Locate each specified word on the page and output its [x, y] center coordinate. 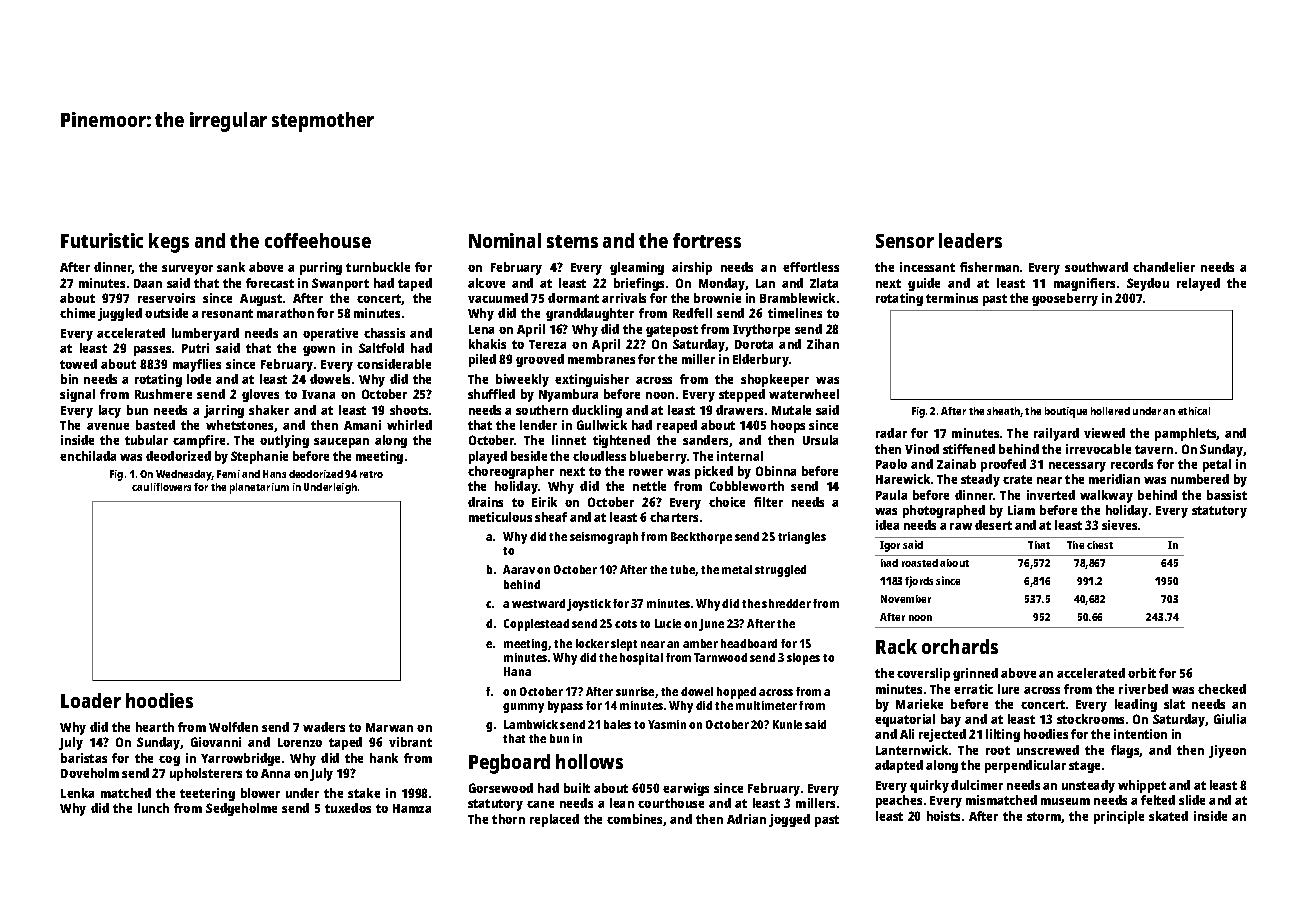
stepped [742, 395]
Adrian [746, 819]
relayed [1198, 284]
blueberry [658, 457]
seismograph [604, 538]
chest [1100, 545]
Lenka [77, 793]
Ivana [318, 394]
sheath [1003, 411]
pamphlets [1186, 434]
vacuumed [498, 298]
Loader [91, 700]
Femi [228, 474]
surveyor [187, 270]
